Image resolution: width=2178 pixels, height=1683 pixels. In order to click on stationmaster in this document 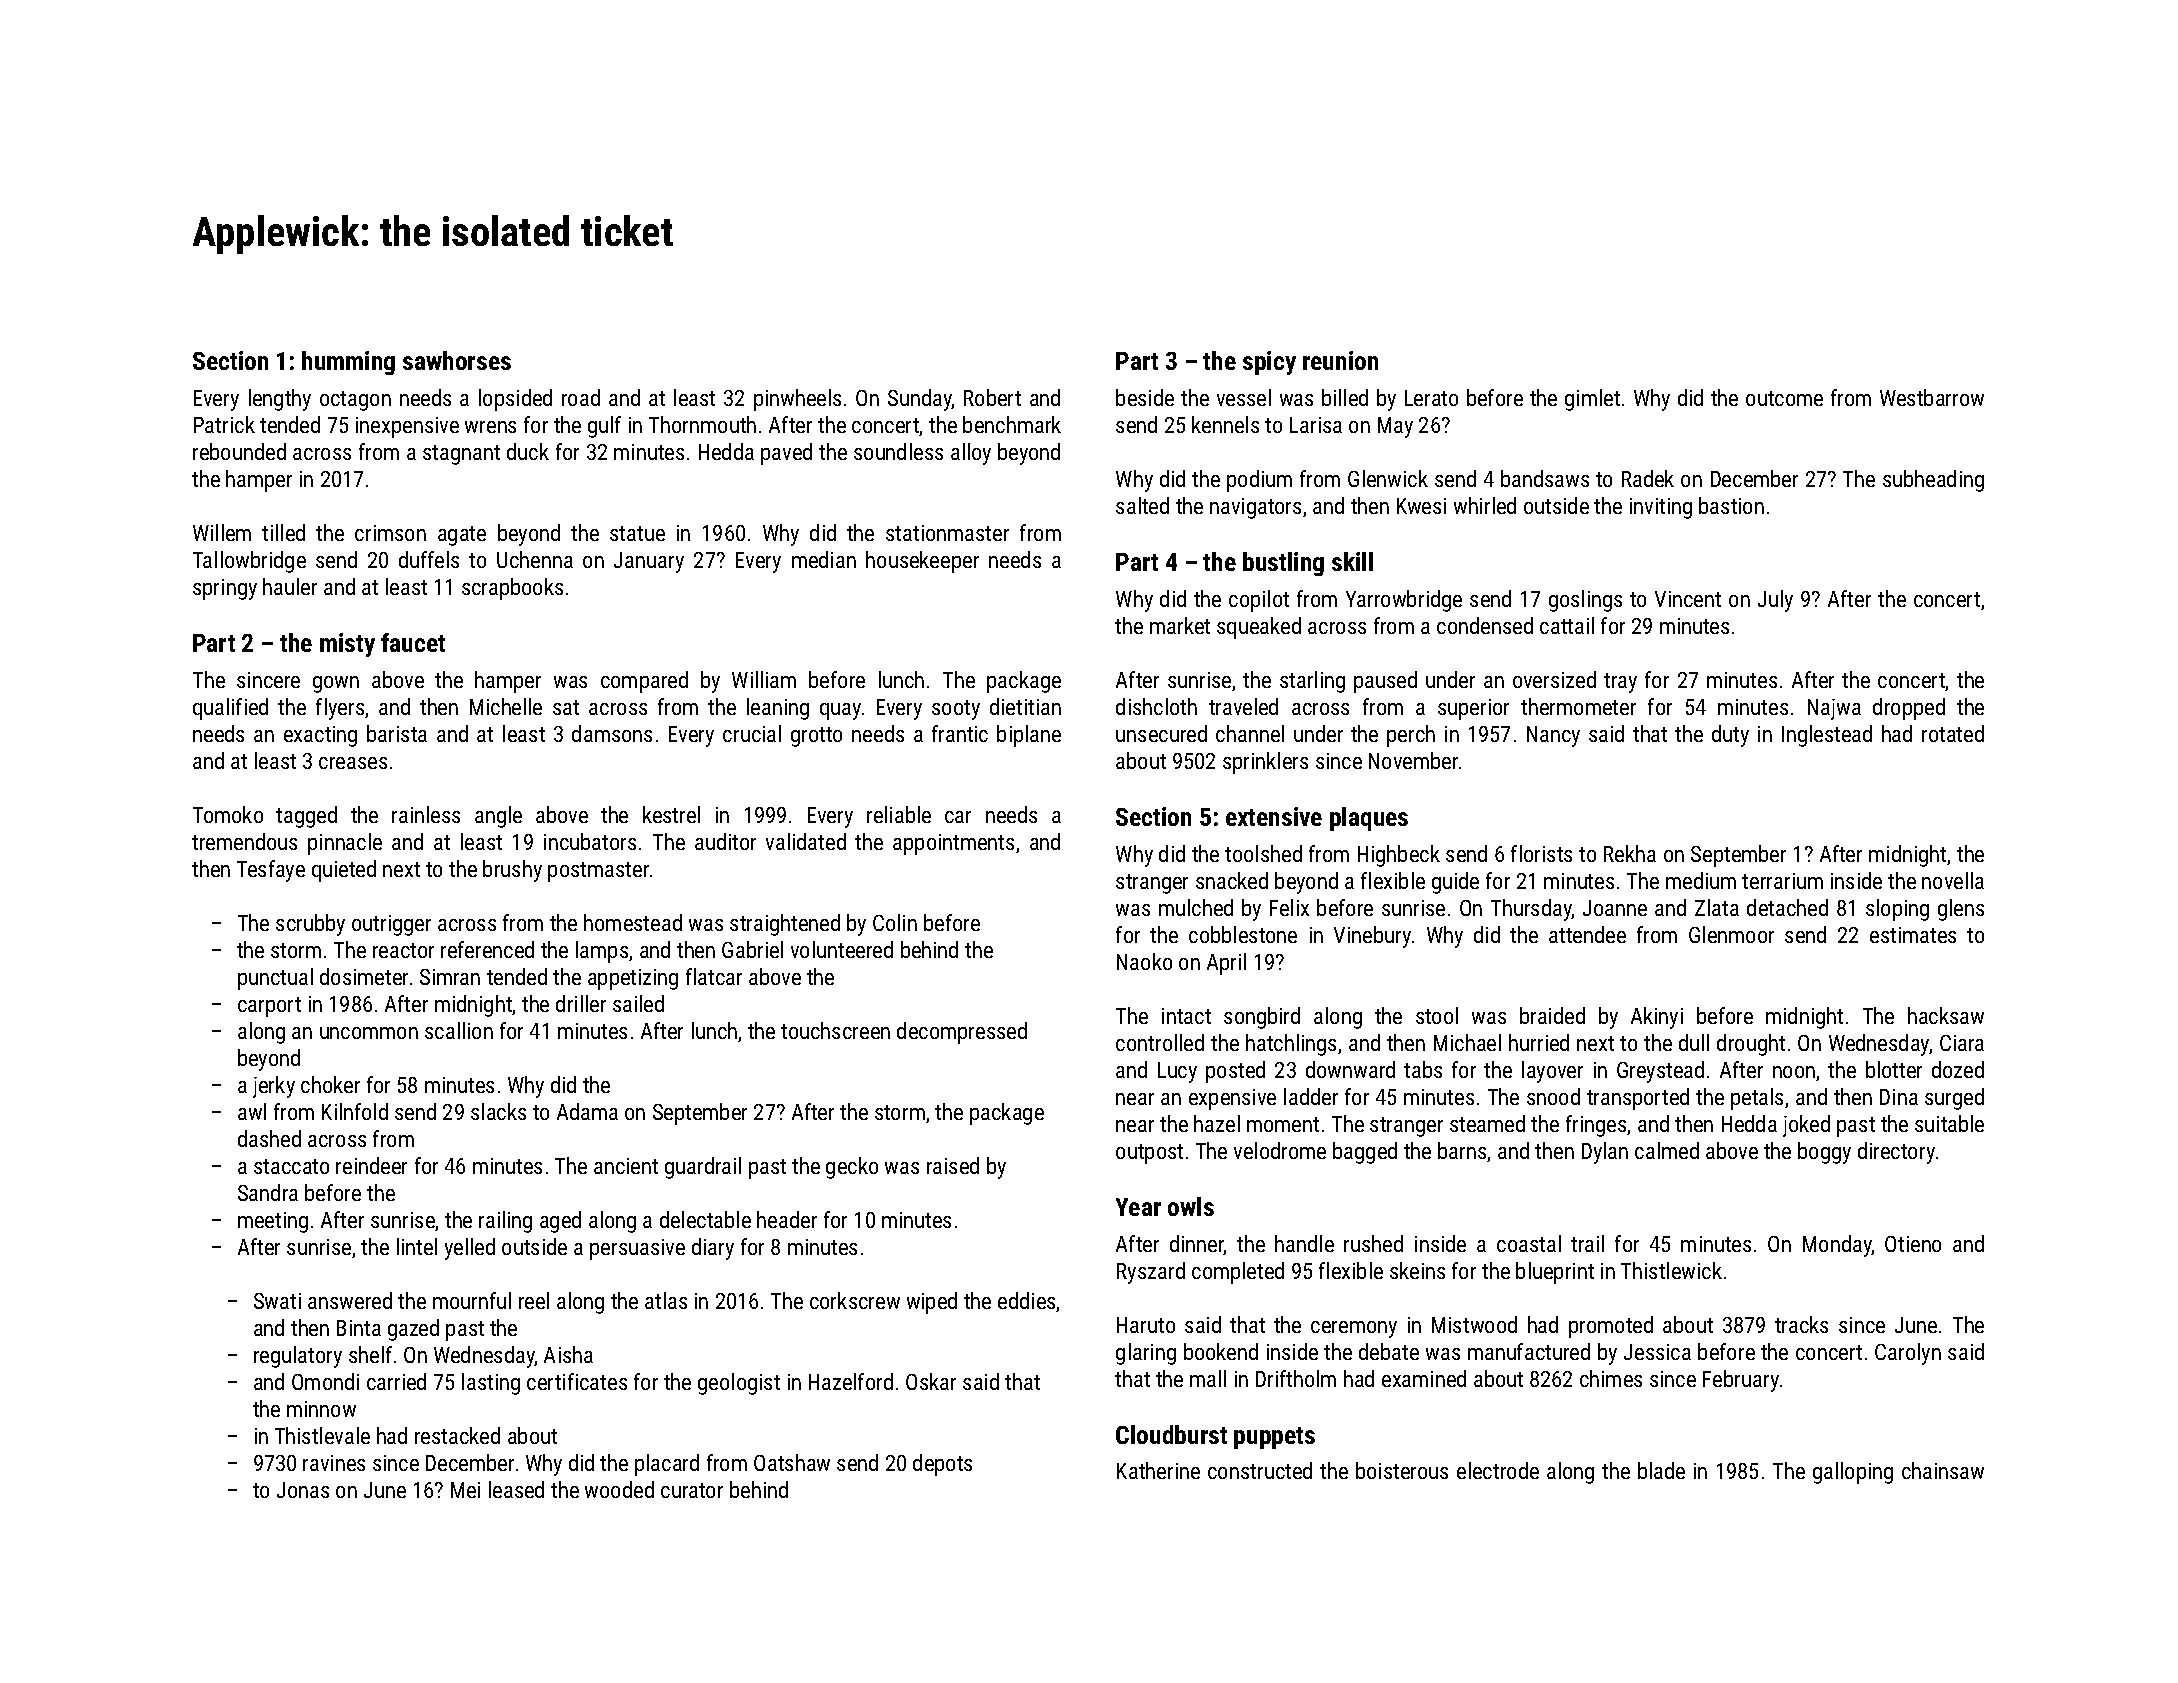, I will do `click(947, 533)`.
